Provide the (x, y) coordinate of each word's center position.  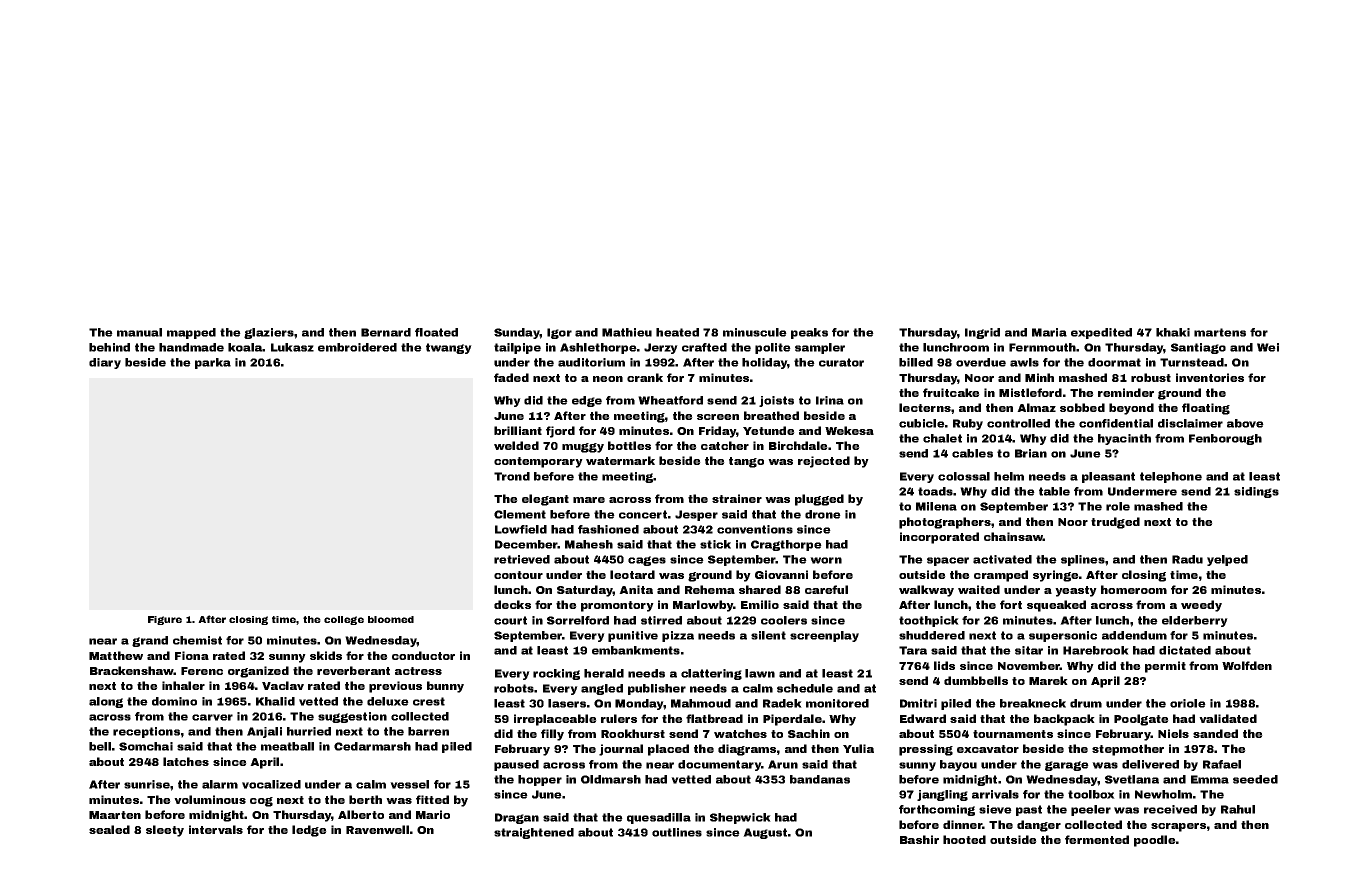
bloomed (391, 619)
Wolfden (1247, 665)
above (1245, 423)
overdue (981, 362)
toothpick (929, 621)
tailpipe (517, 348)
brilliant (518, 430)
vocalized (271, 784)
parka (213, 363)
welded (516, 445)
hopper (540, 780)
